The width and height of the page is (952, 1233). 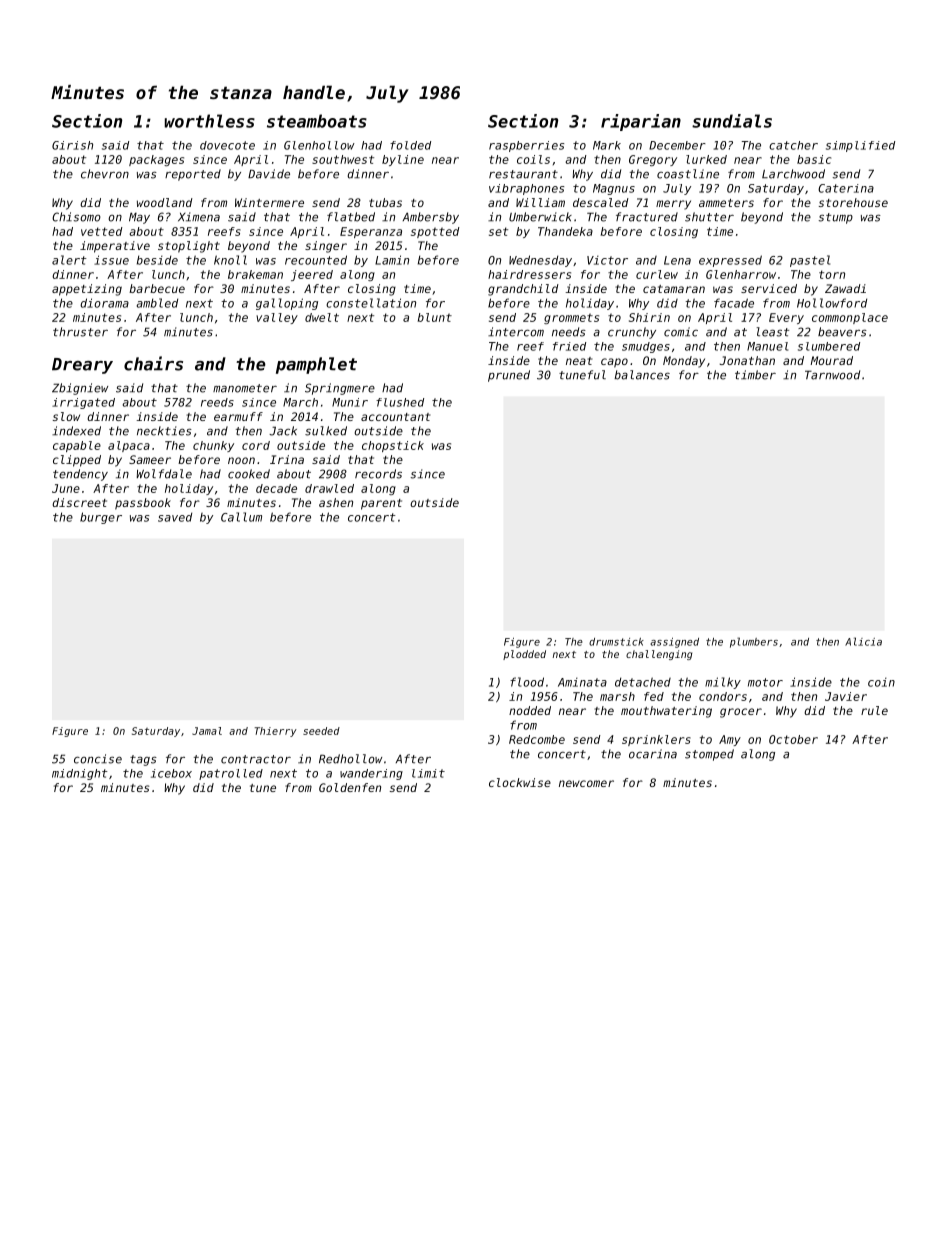 I want to click on byline, so click(x=403, y=160).
